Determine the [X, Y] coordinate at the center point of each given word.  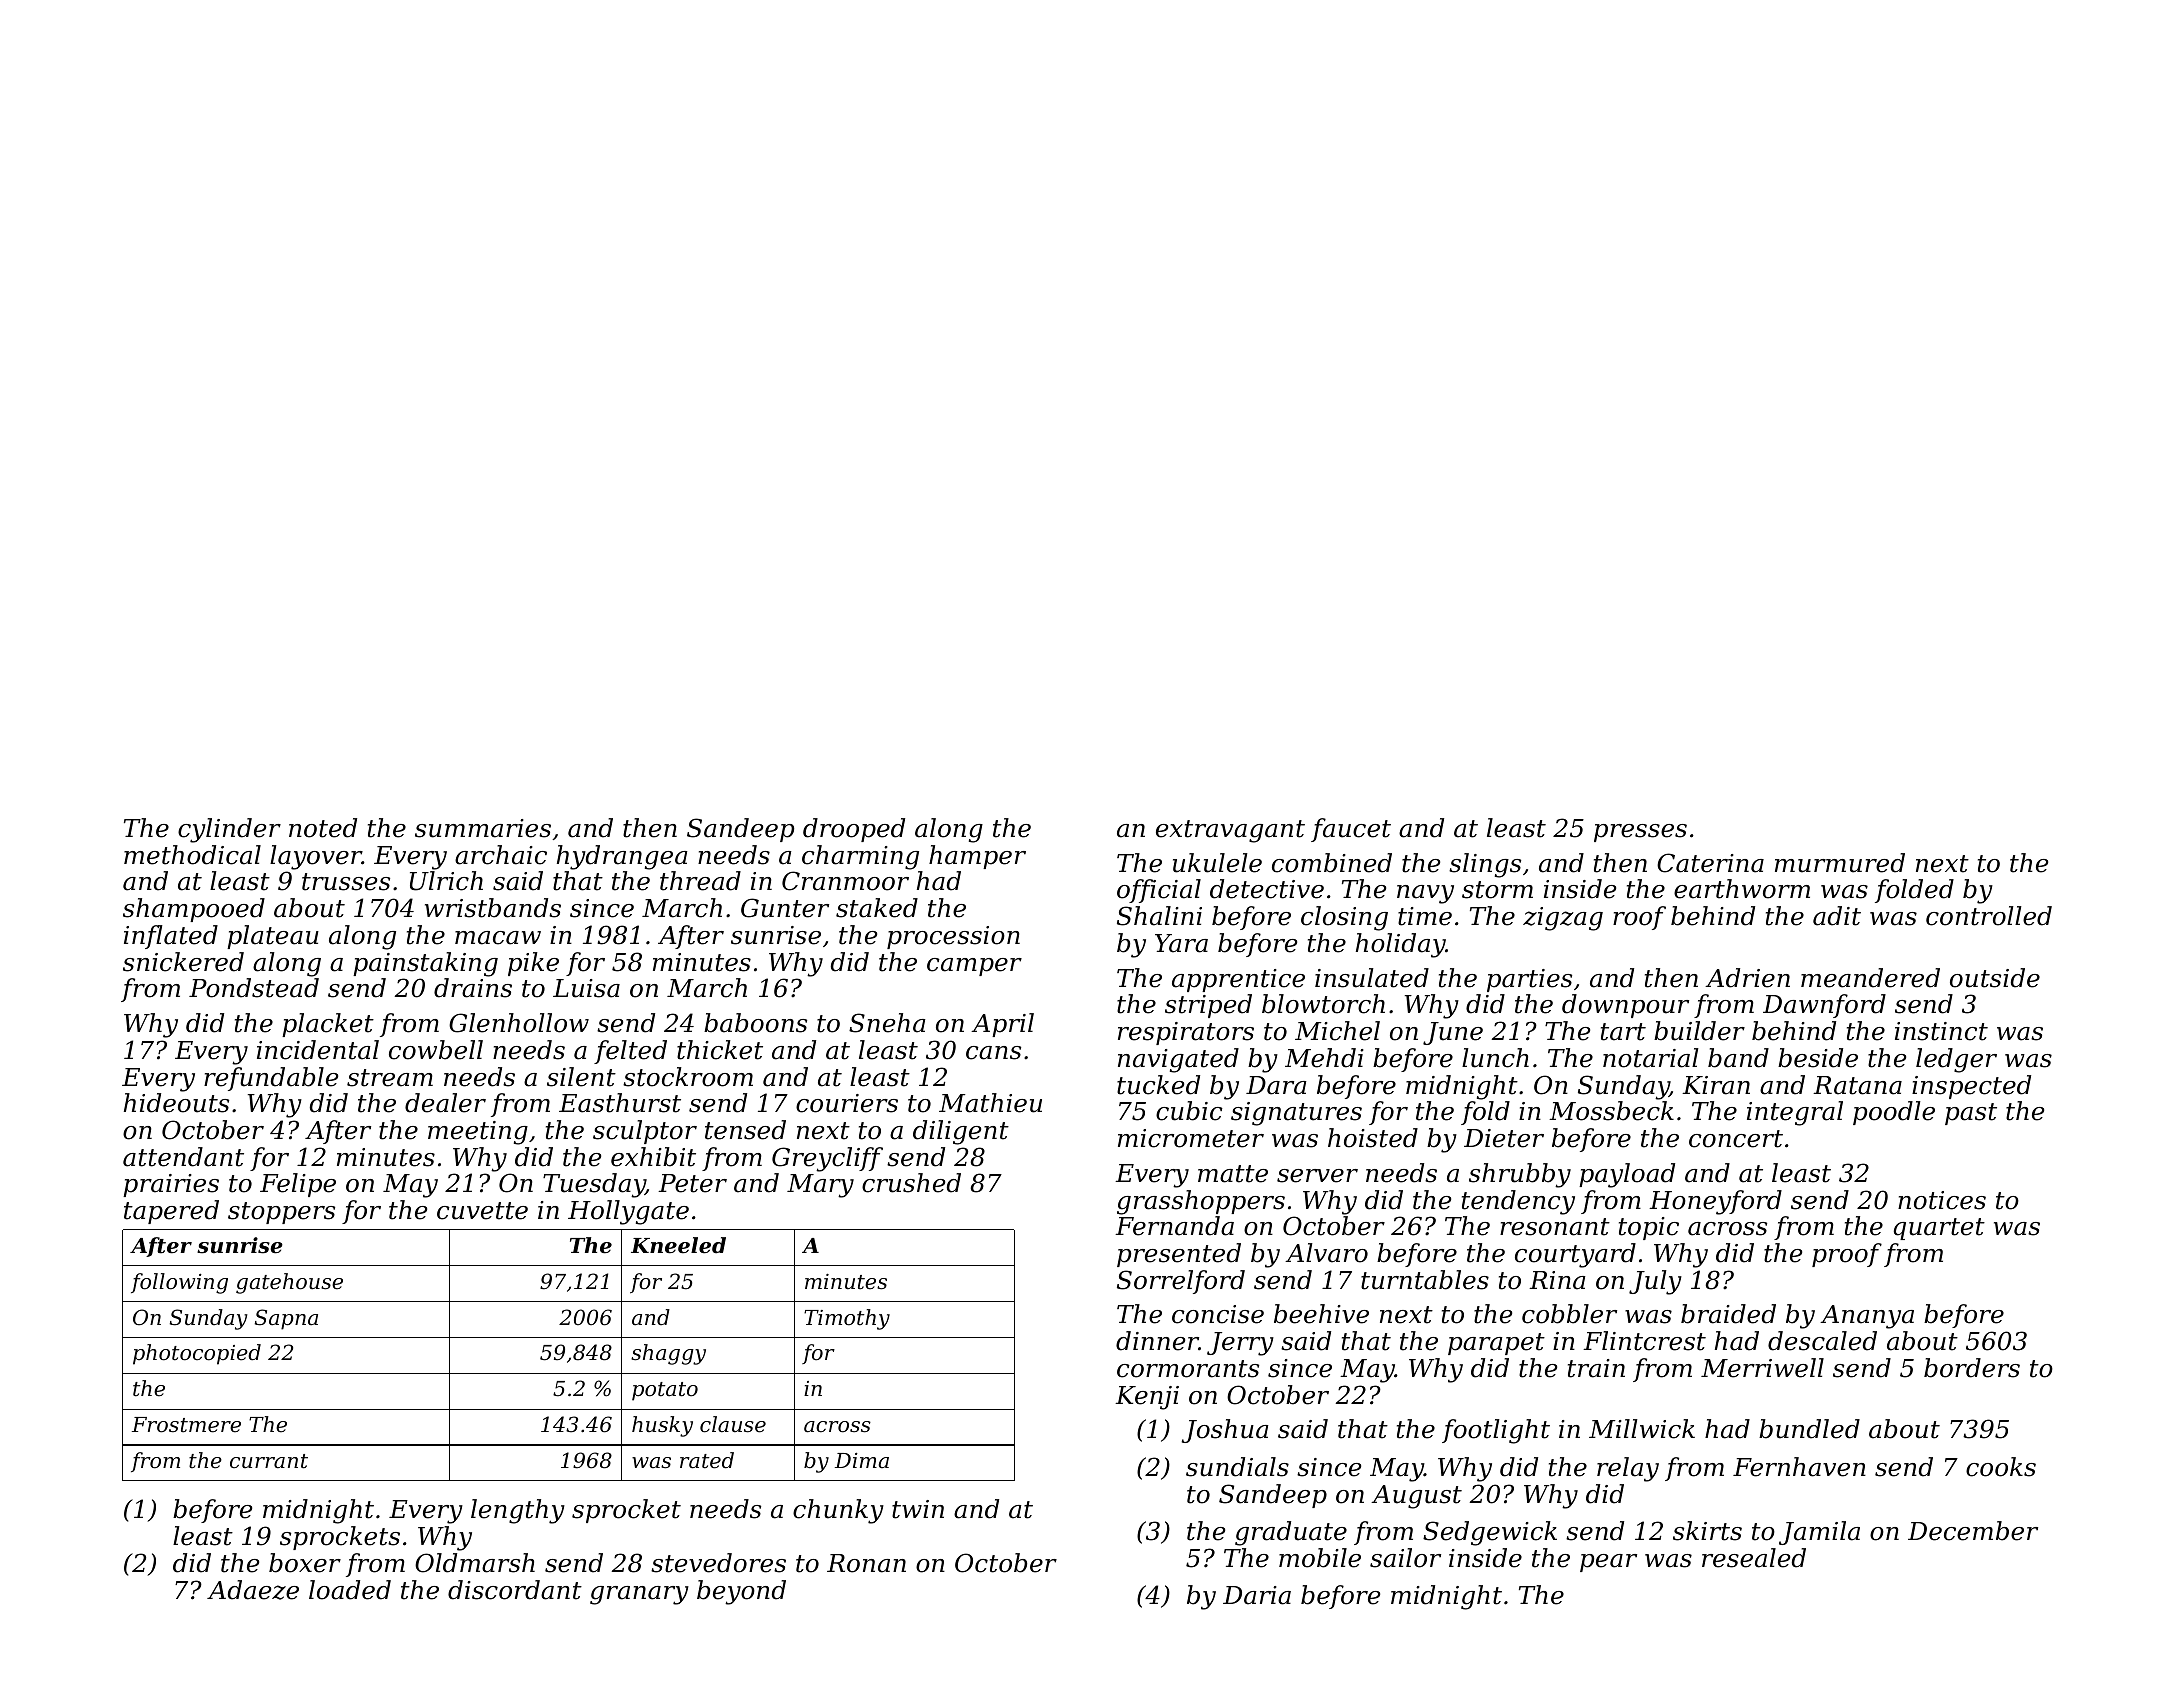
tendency [1518, 1202]
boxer [305, 1563]
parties [1529, 980]
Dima [862, 1460]
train [1596, 1368]
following [179, 1283]
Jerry [1240, 1344]
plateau [273, 937]
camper [974, 967]
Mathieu [990, 1103]
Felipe [298, 1185]
